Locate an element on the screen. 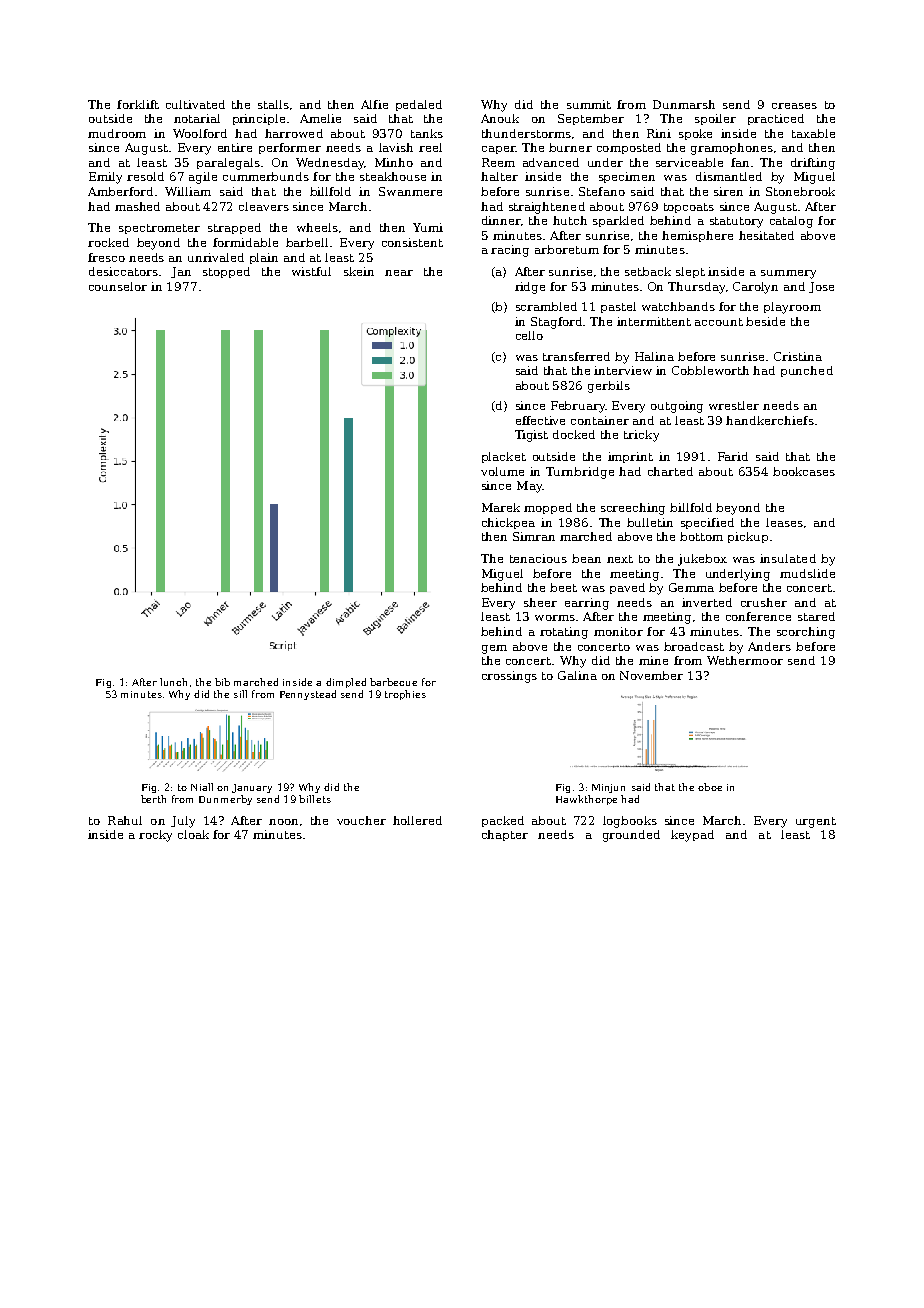  Marek is located at coordinates (501, 507).
